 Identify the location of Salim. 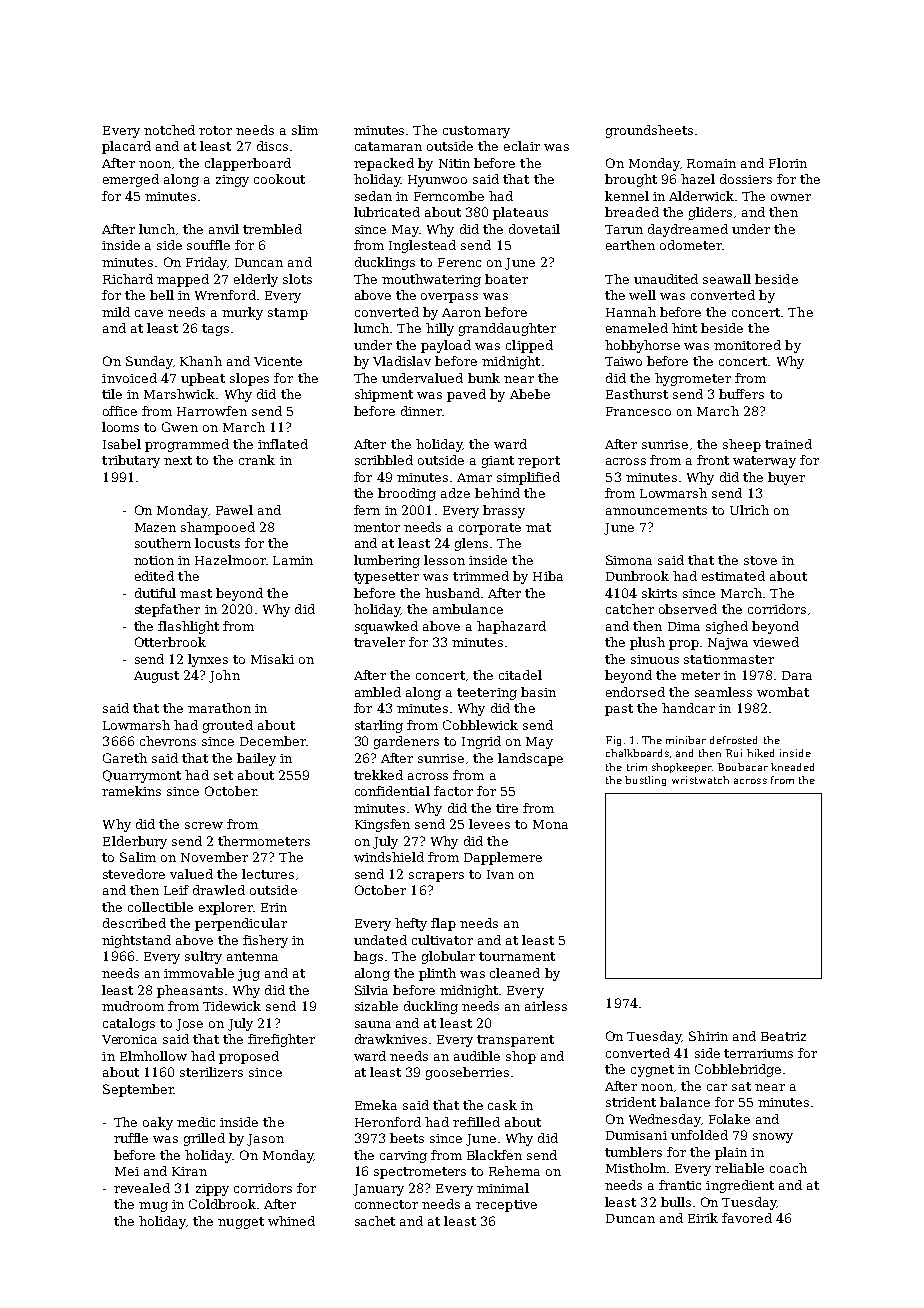
(138, 857).
